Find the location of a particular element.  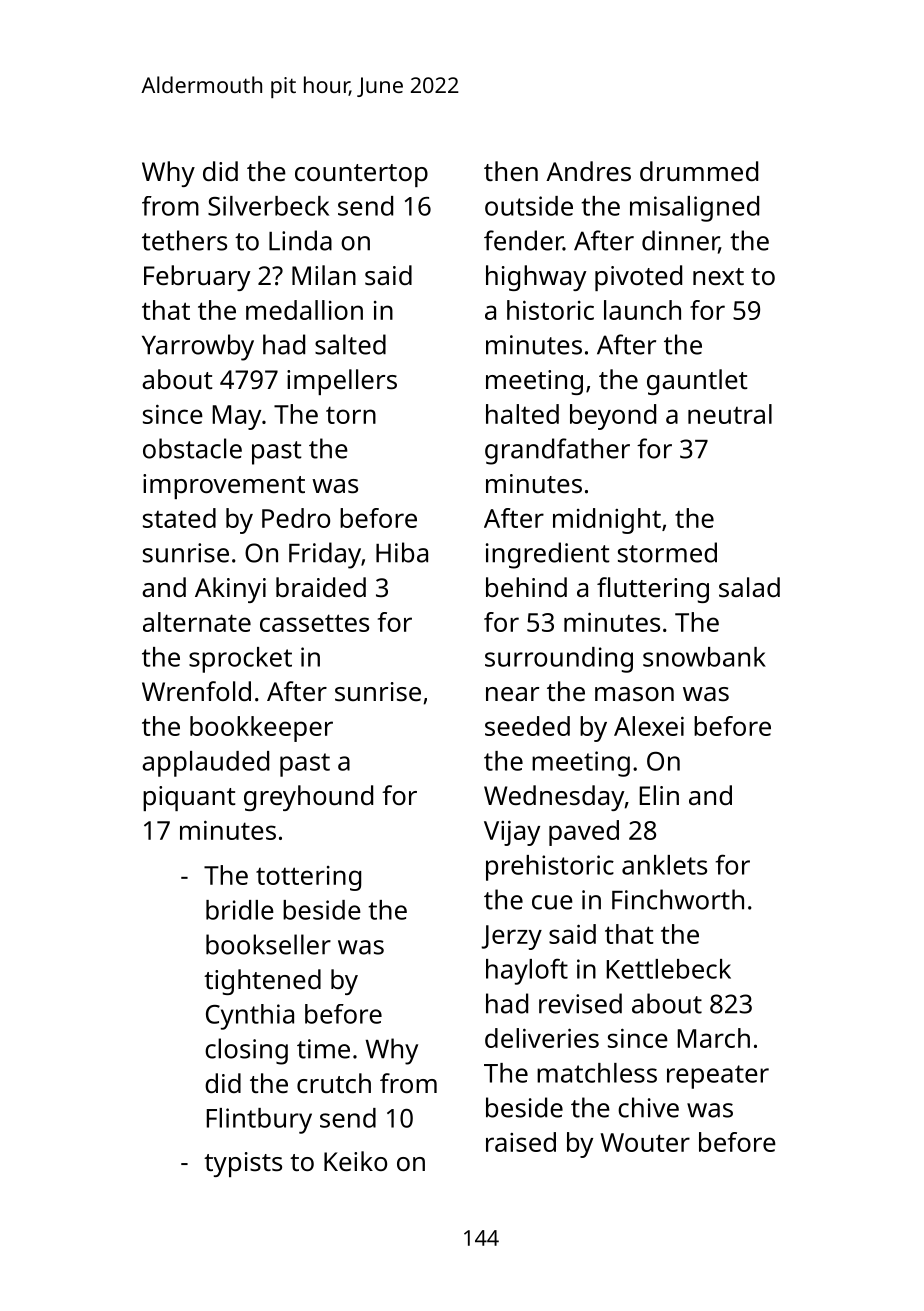

halted is located at coordinates (522, 414).
